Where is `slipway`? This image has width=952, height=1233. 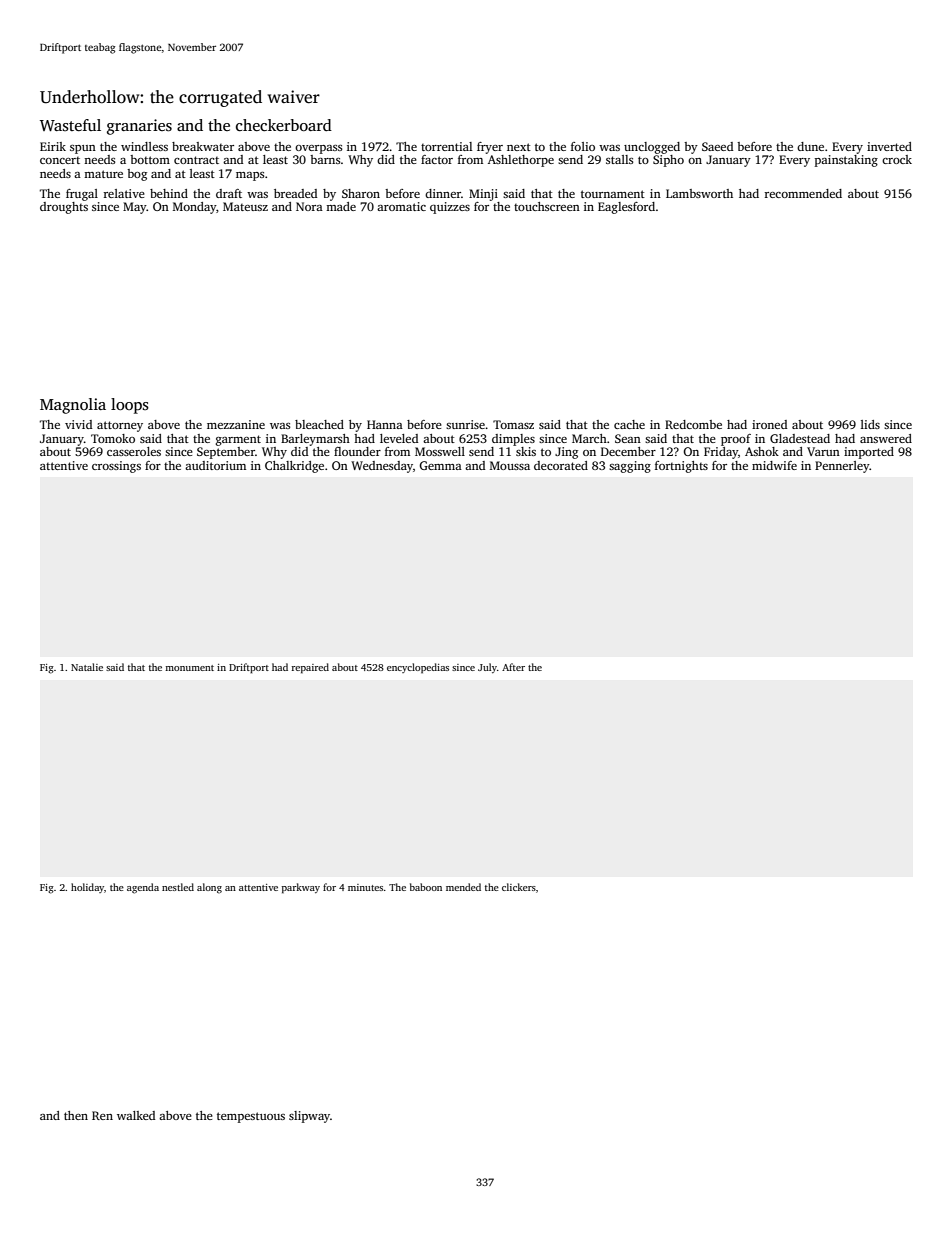 slipway is located at coordinates (309, 1117).
